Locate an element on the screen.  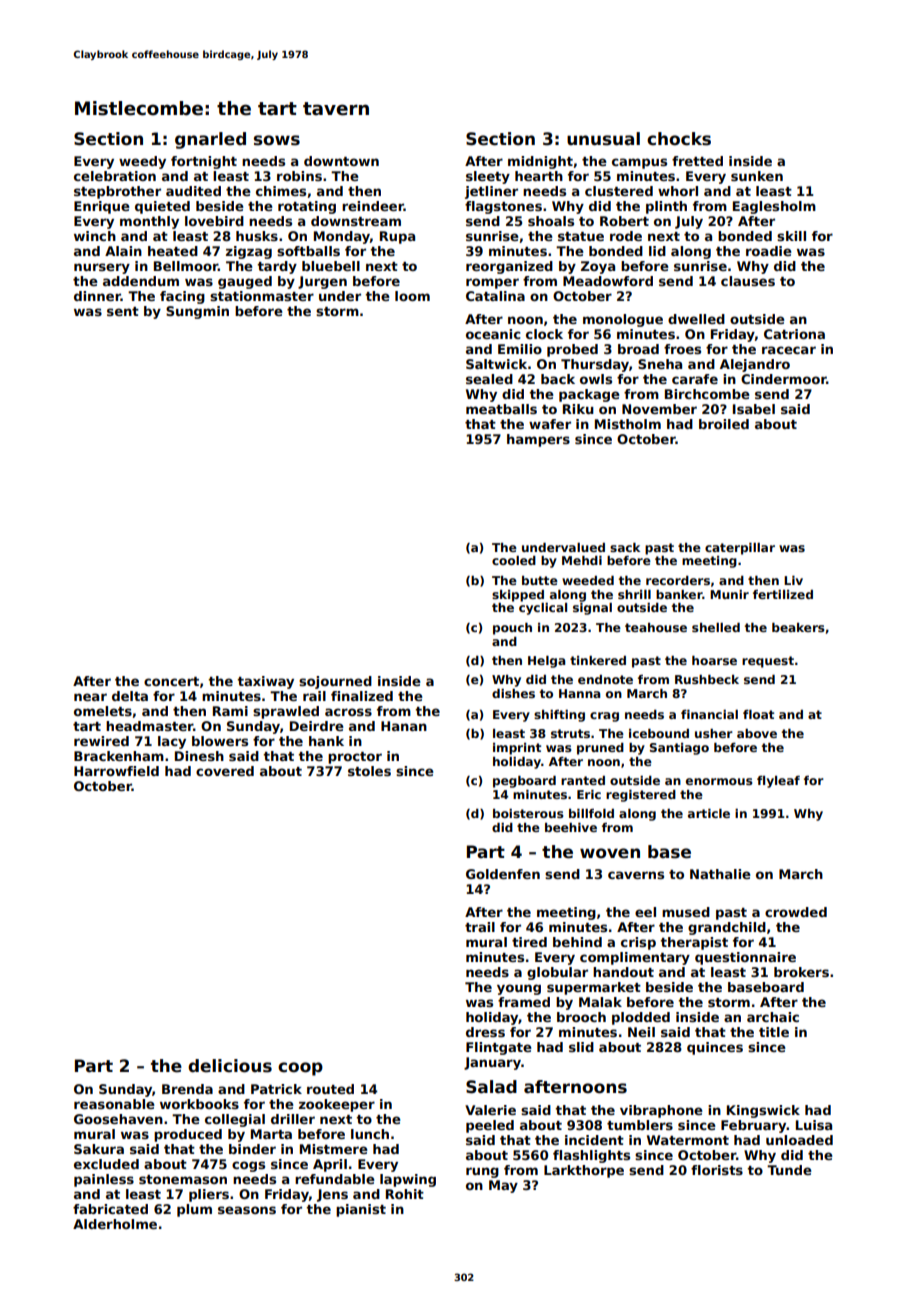
caterpillar is located at coordinates (740, 549).
